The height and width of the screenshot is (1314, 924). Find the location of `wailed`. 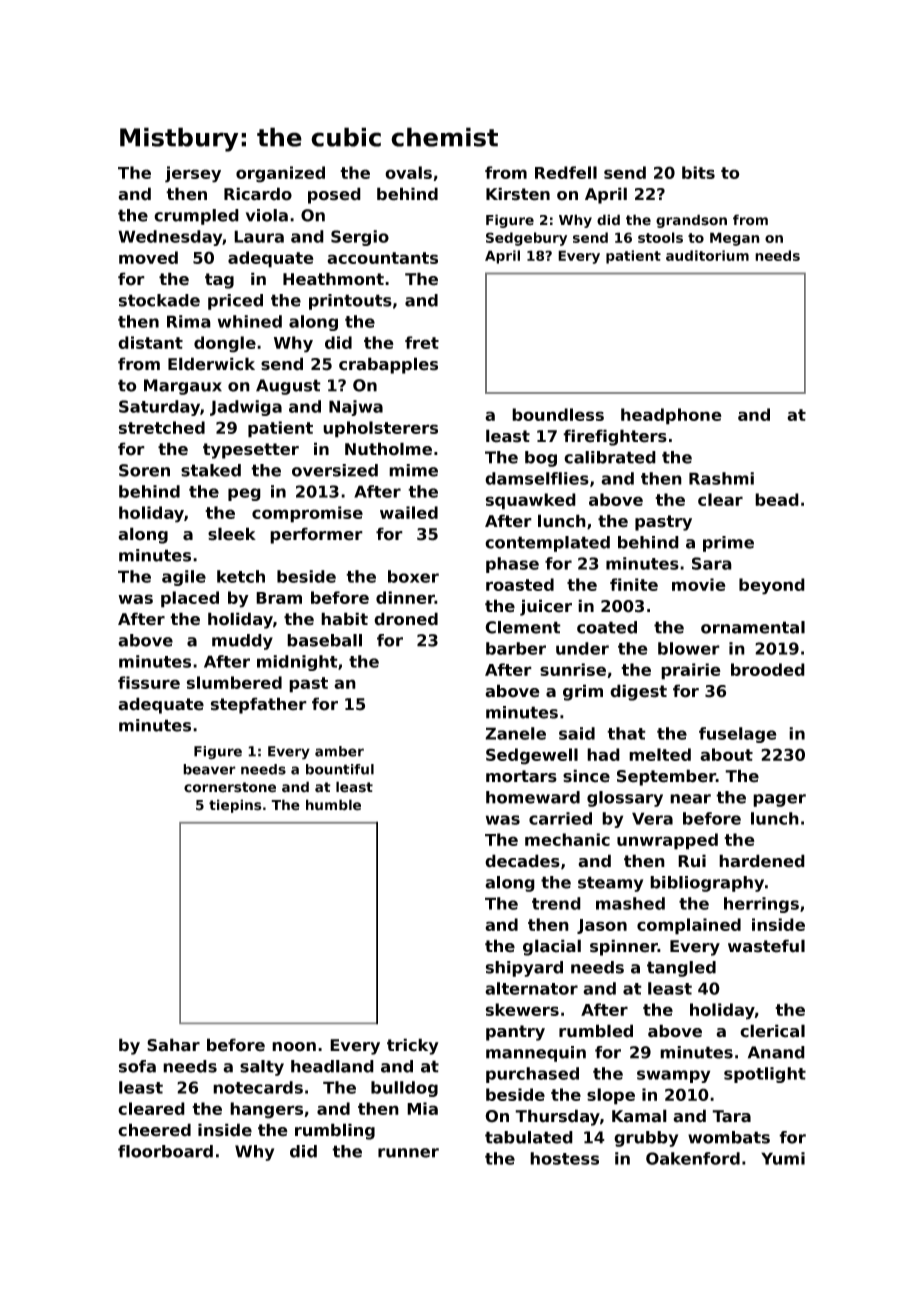

wailed is located at coordinates (409, 512).
